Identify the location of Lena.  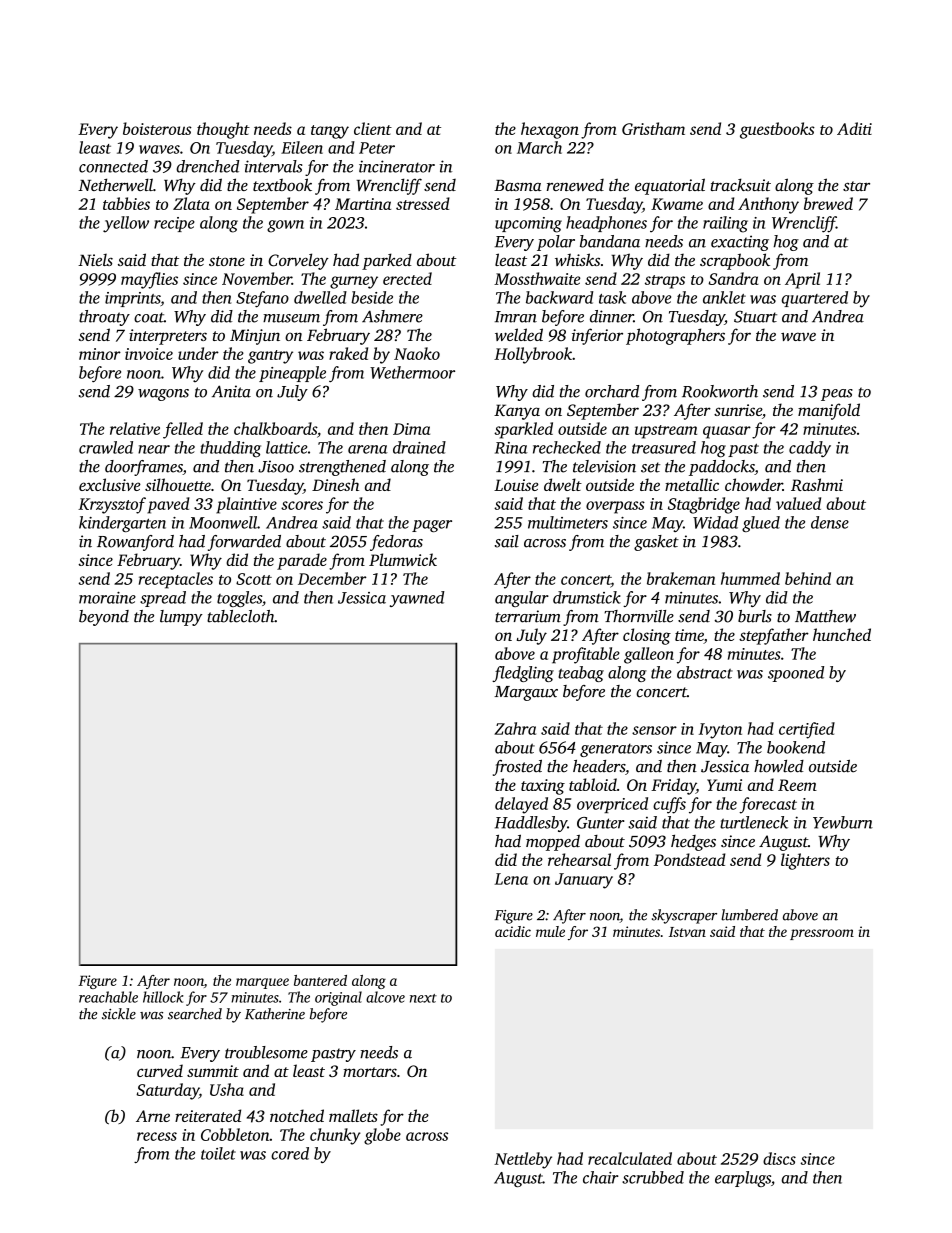
(511, 879).
